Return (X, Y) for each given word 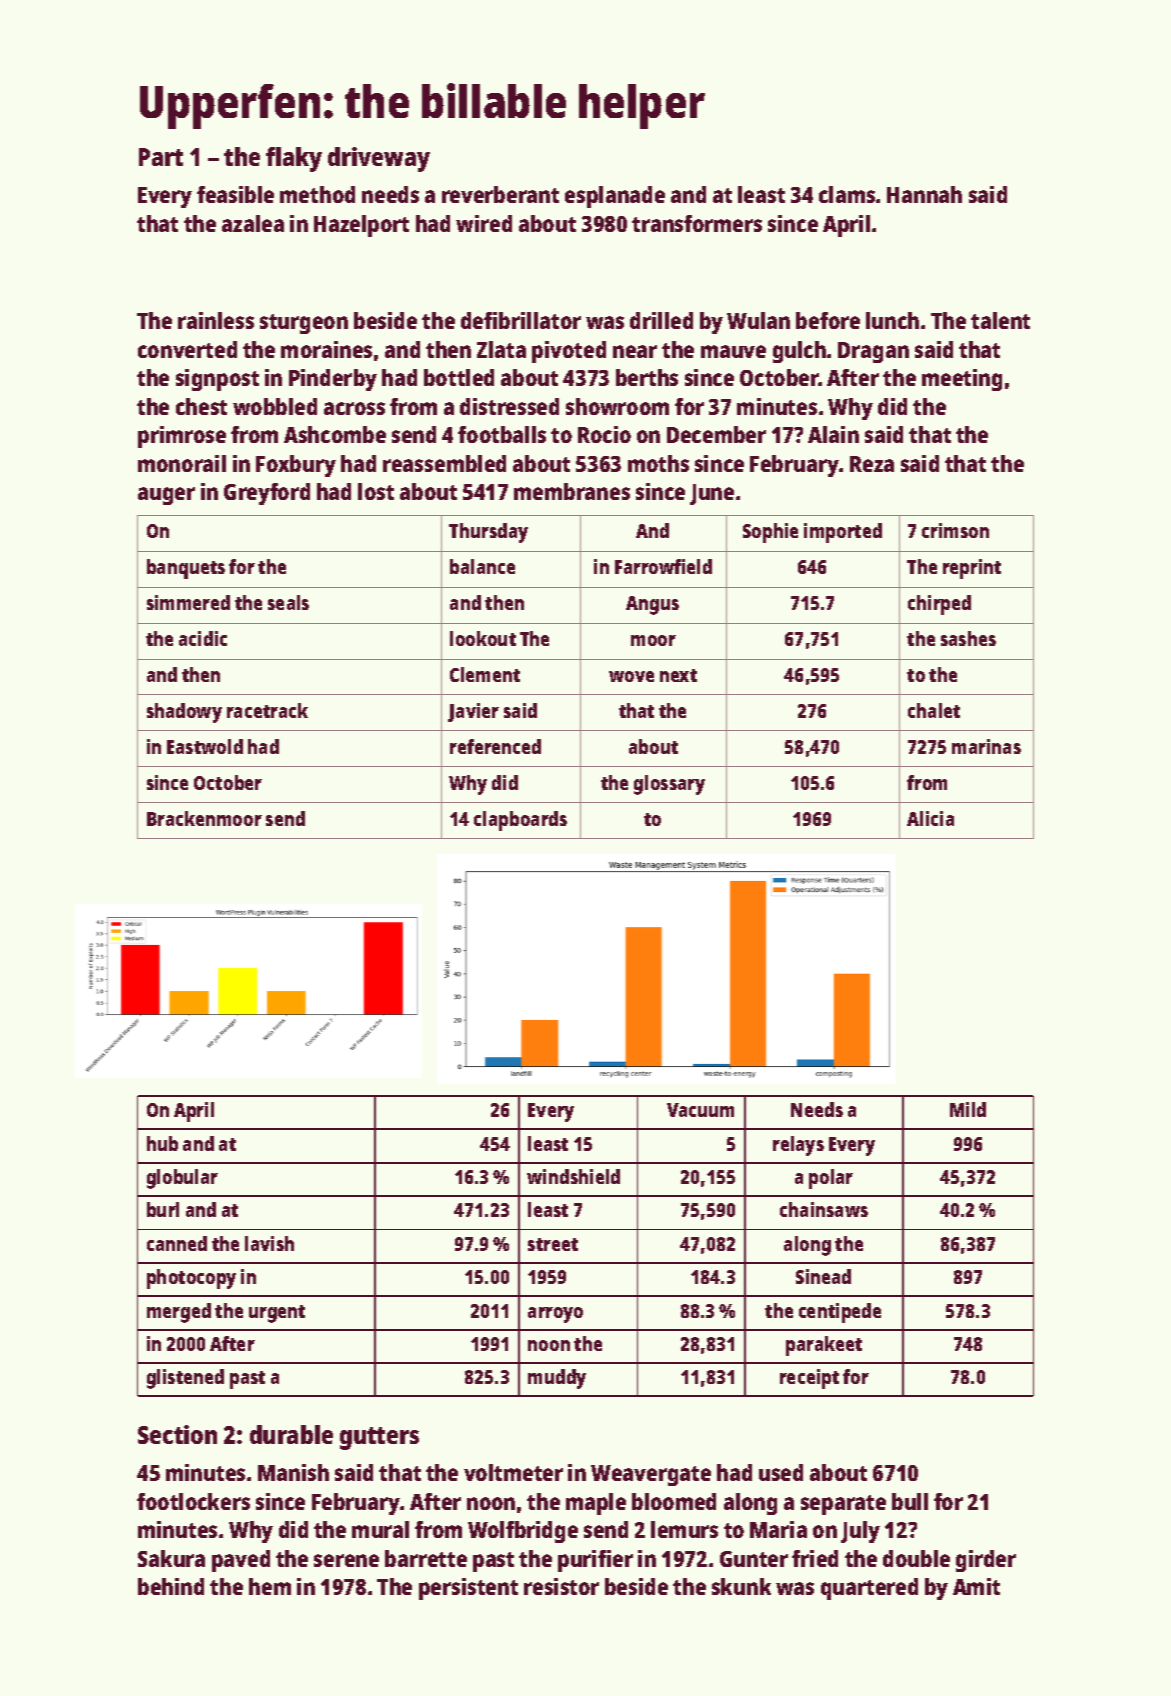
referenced (495, 746)
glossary (669, 785)
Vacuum (700, 1110)
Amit (976, 1586)
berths (647, 377)
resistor (561, 1586)
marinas (986, 746)
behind (171, 1586)
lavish (269, 1243)
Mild (968, 1109)
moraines (326, 349)
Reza (872, 464)
